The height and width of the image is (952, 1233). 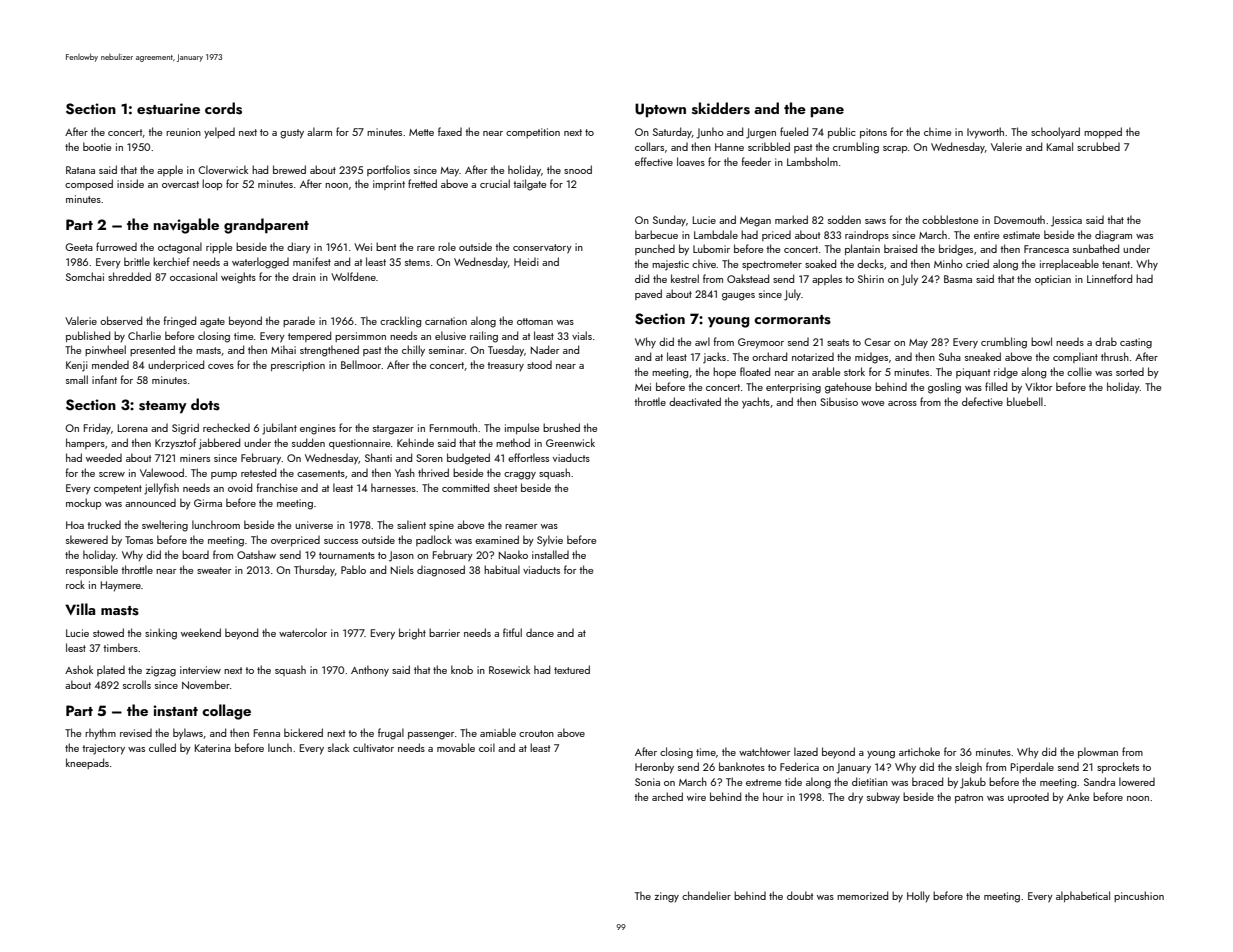 What do you see at coordinates (854, 371) in the image?
I see `stork` at bounding box center [854, 371].
